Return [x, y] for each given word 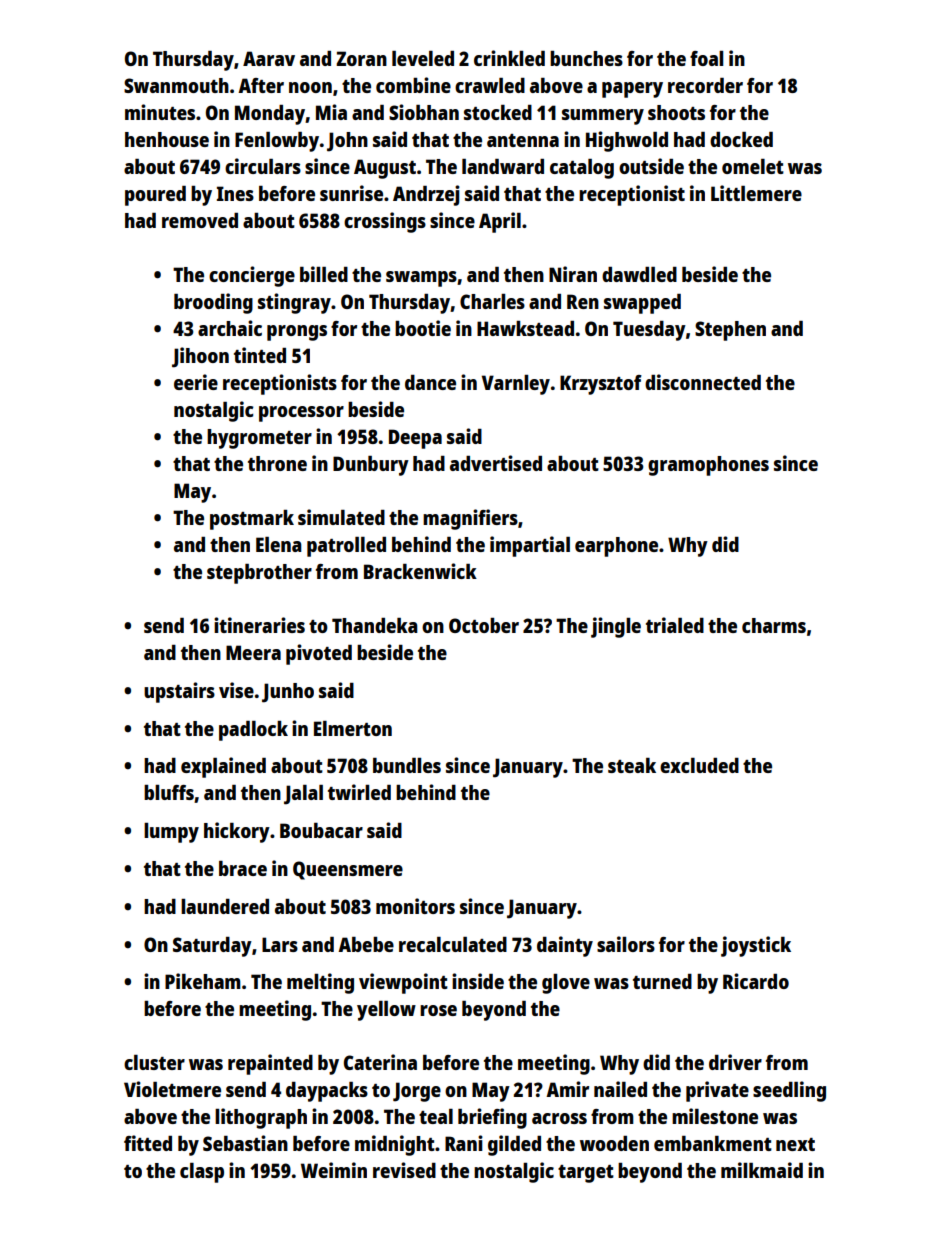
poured [155, 196]
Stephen [730, 331]
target [586, 1174]
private [717, 1091]
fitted [148, 1143]
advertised [496, 463]
